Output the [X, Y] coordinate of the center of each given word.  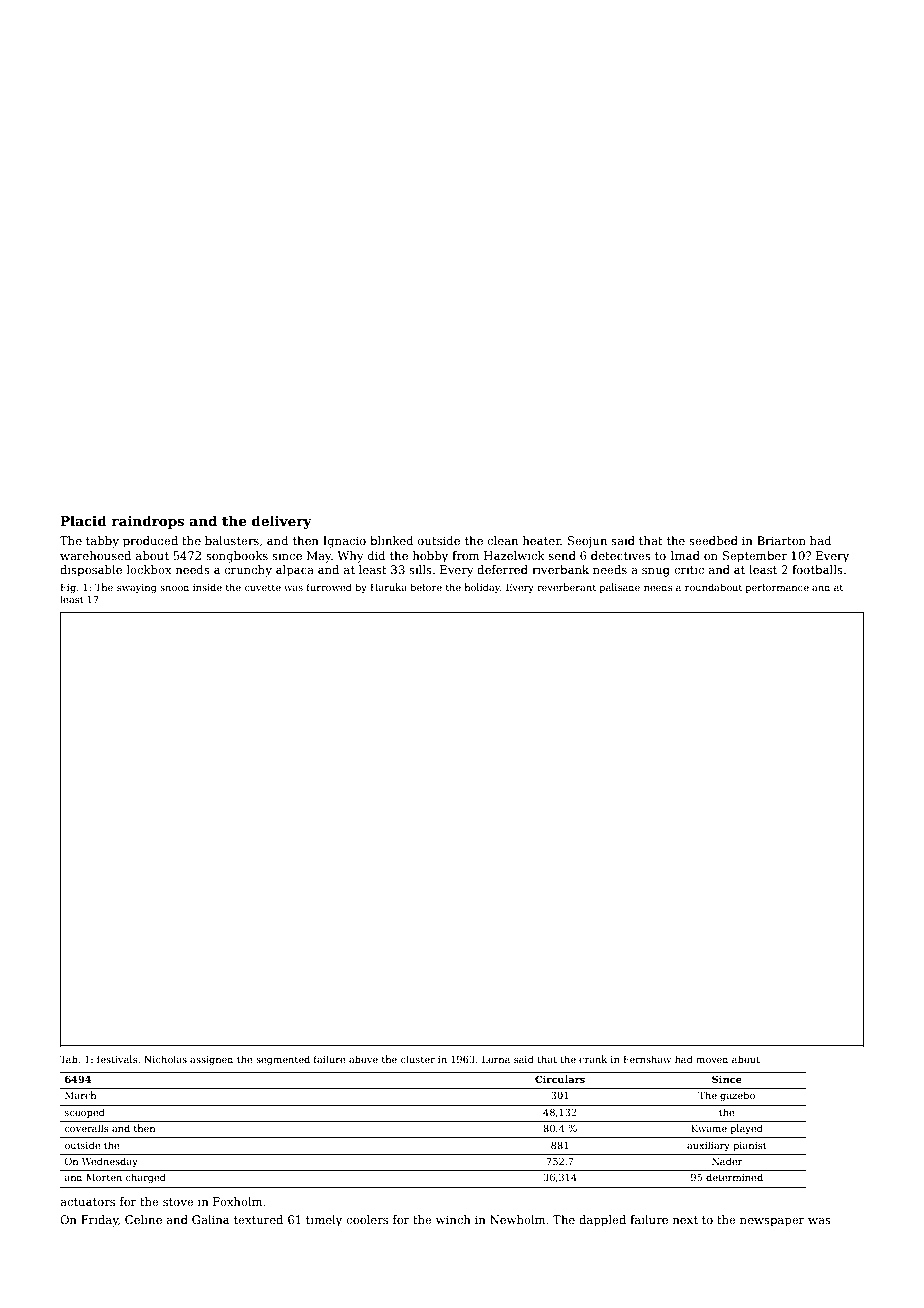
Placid [83, 520]
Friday [100, 1221]
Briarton [781, 540]
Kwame [709, 1128]
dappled [602, 1221]
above [363, 1059]
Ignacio [344, 542]
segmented [283, 1060]
